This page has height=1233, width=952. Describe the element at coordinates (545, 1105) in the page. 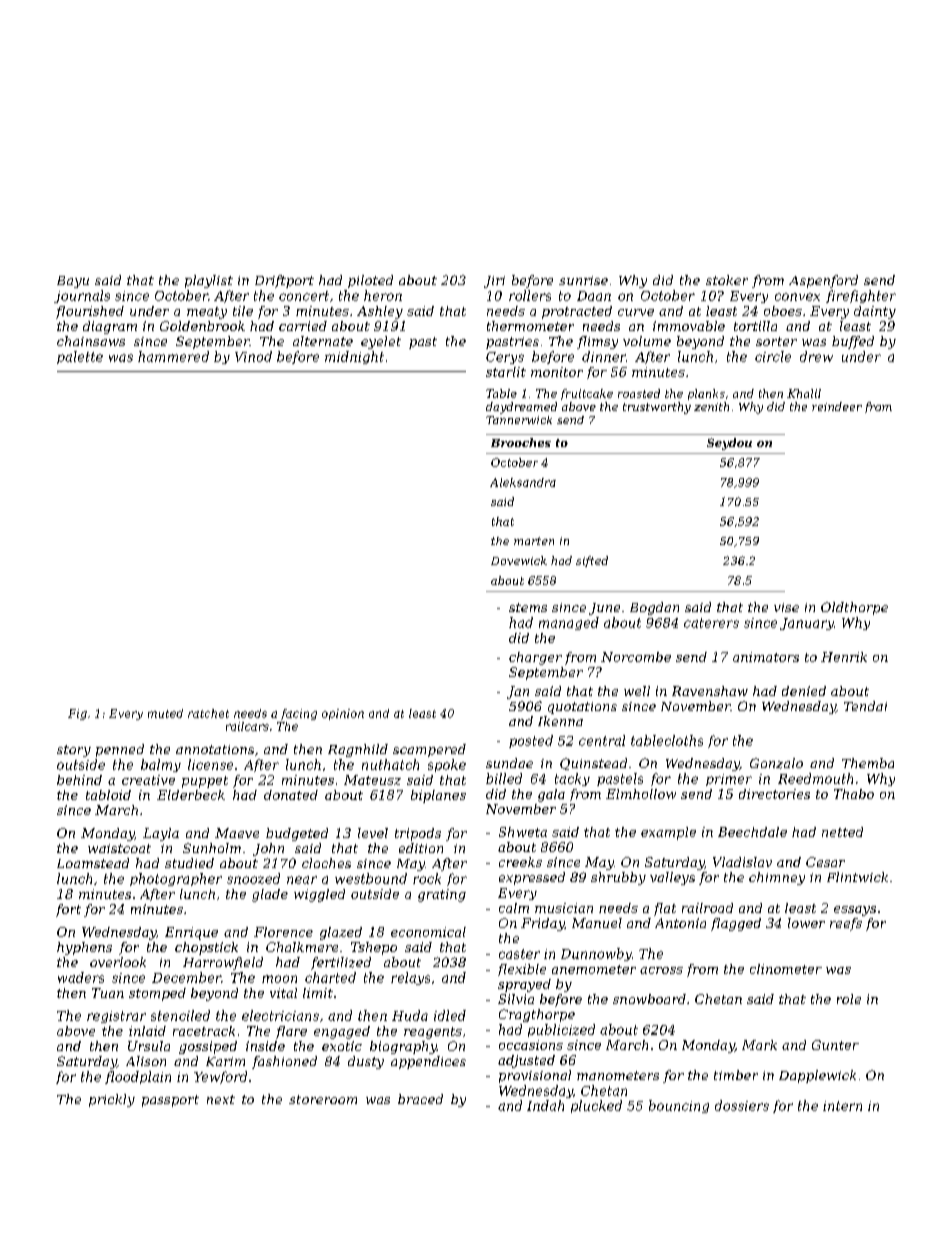

I see `Indah` at that location.
